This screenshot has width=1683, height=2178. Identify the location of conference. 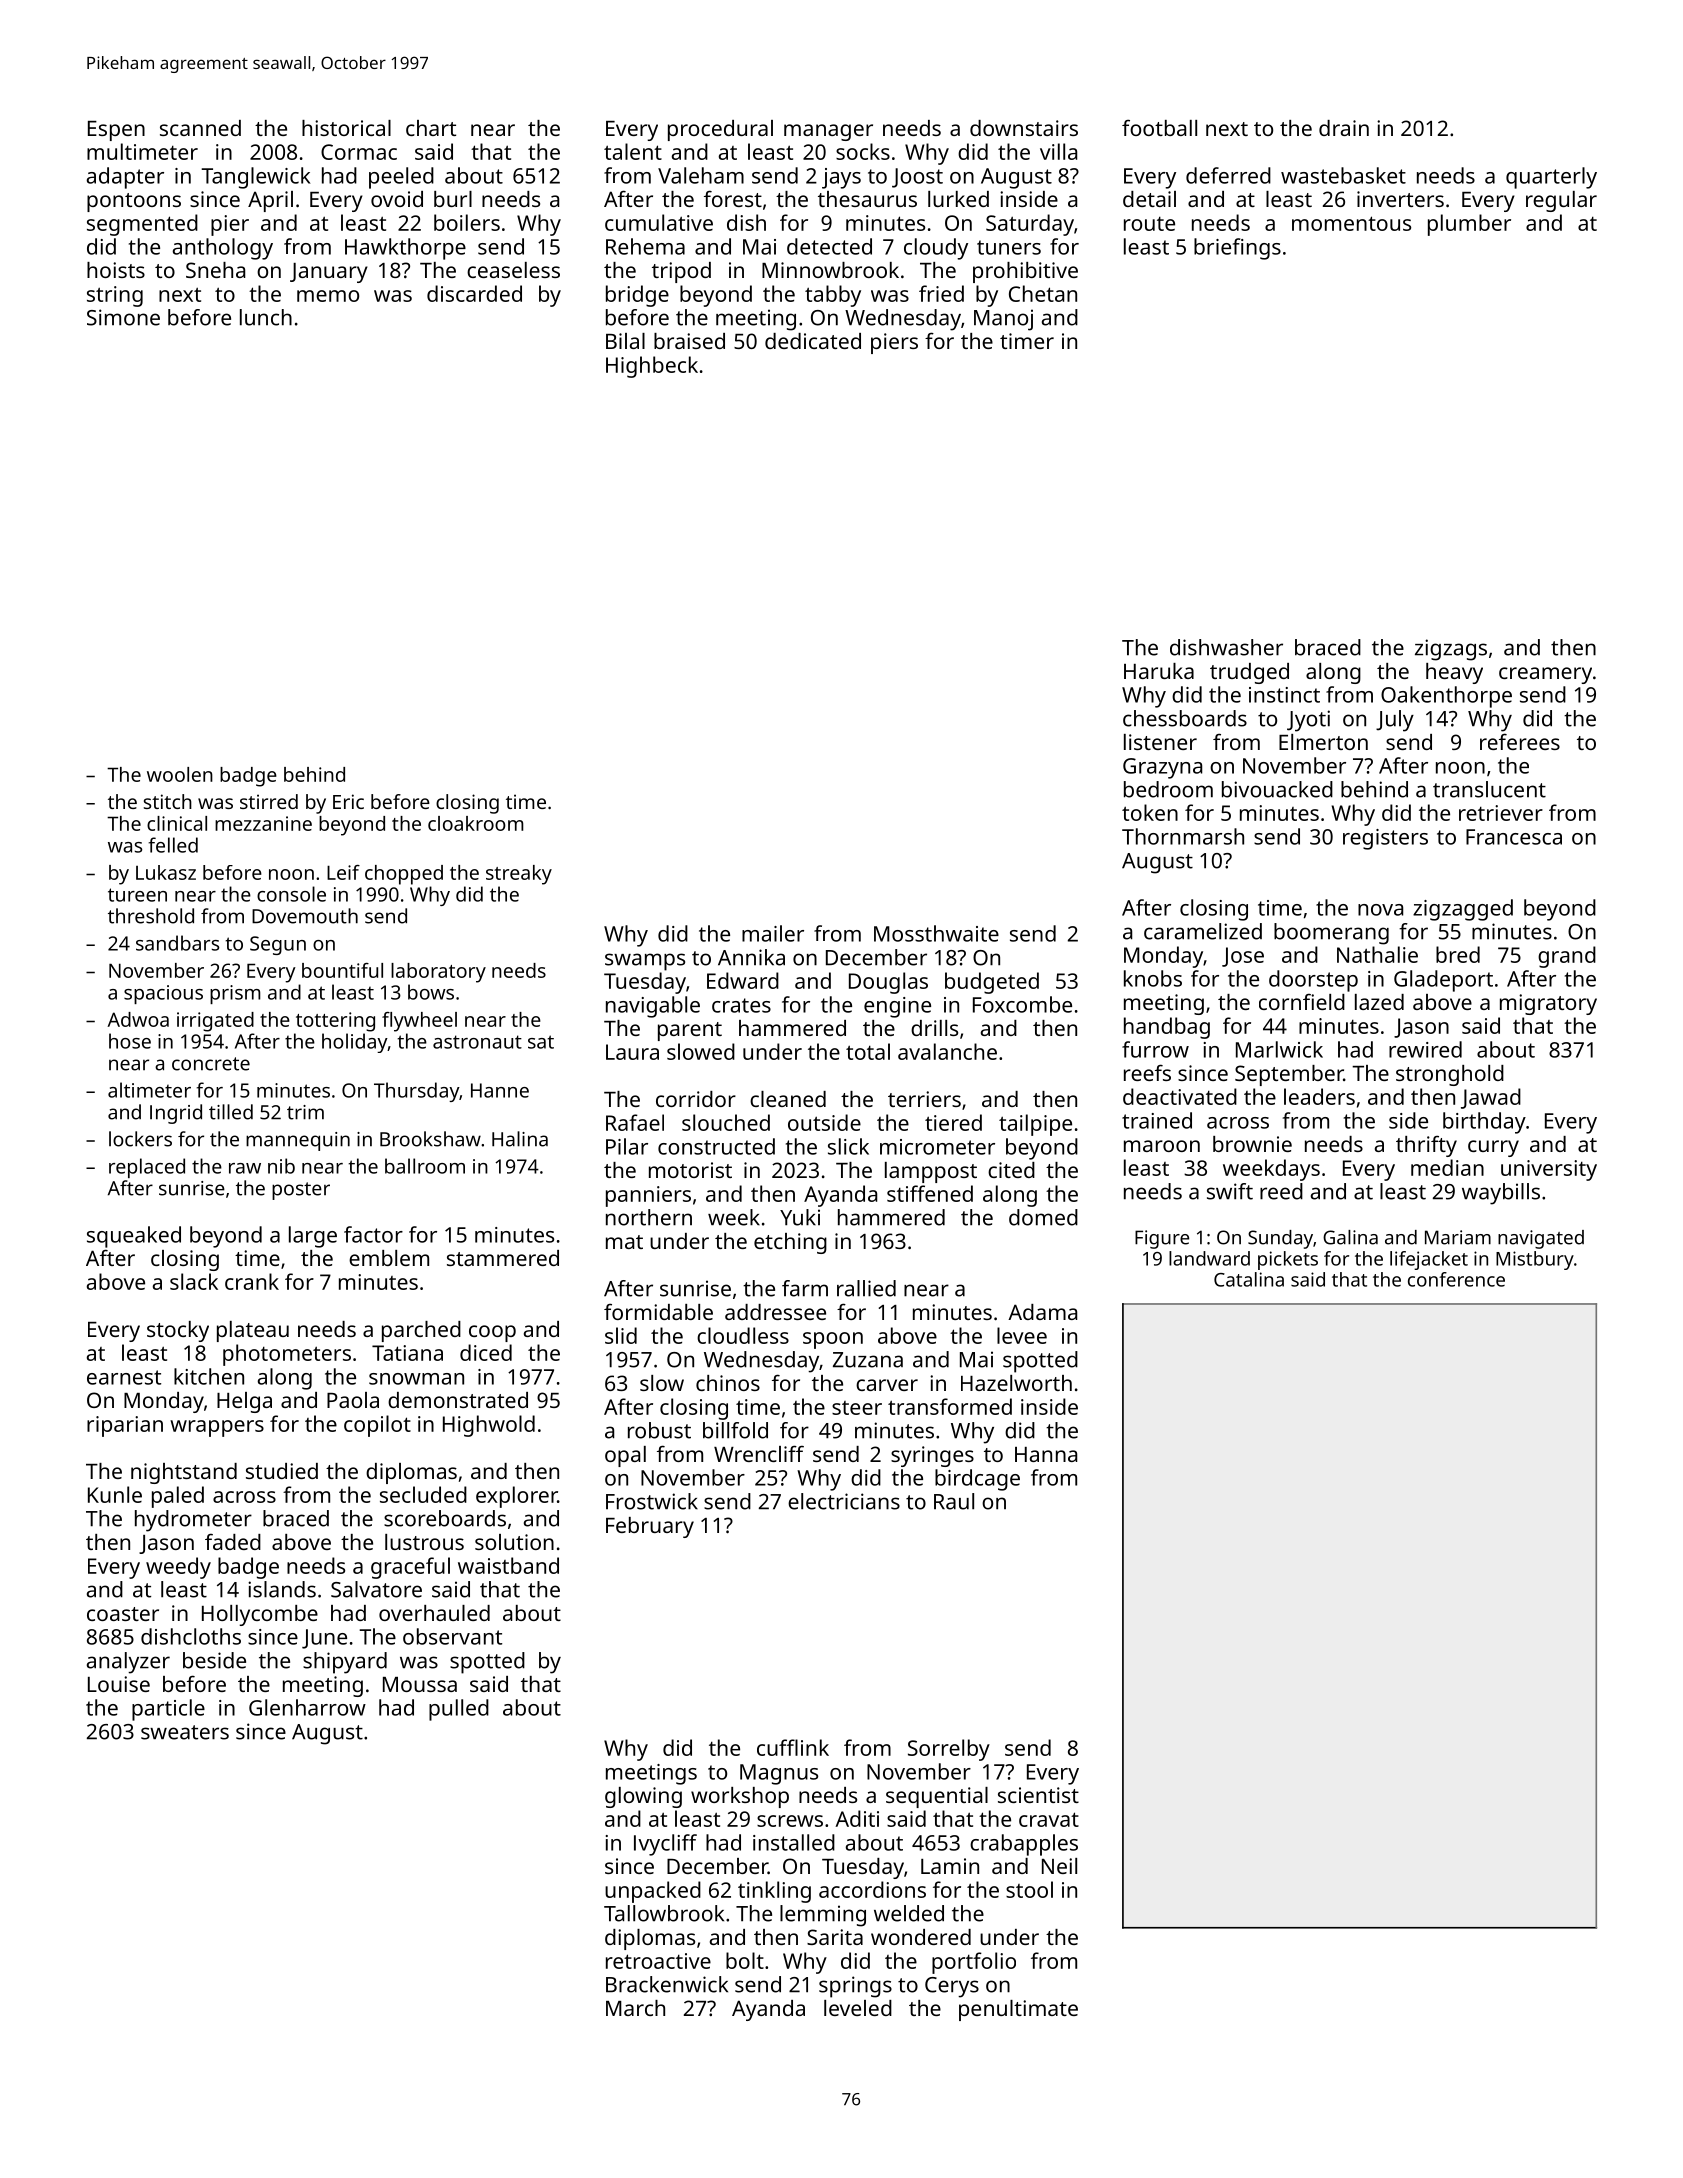
(1456, 1279).
